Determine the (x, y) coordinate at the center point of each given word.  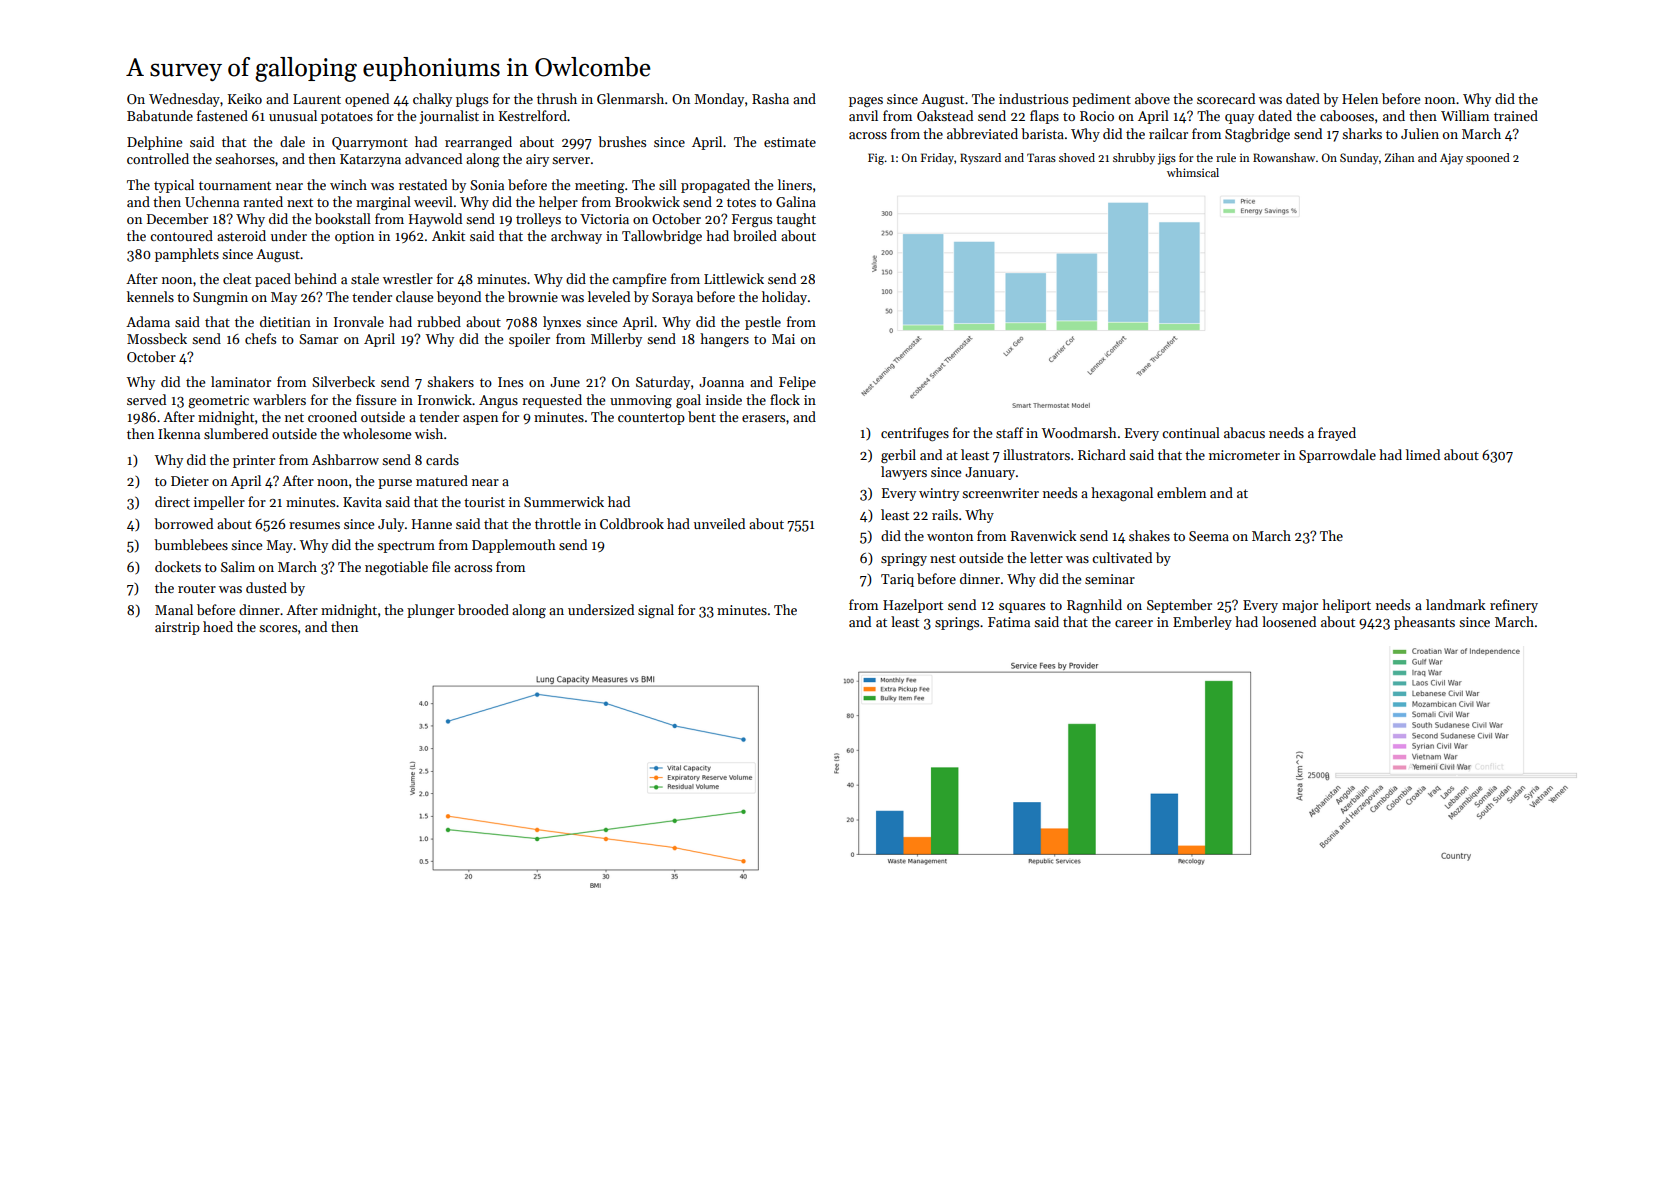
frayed (1337, 434)
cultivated (1122, 557)
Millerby (616, 340)
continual (1191, 432)
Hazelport (913, 606)
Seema (1209, 536)
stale (365, 278)
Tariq (897, 580)
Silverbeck (343, 381)
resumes (314, 525)
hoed (218, 626)
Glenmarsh (630, 98)
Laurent (317, 99)
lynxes (562, 323)
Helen (1360, 98)
